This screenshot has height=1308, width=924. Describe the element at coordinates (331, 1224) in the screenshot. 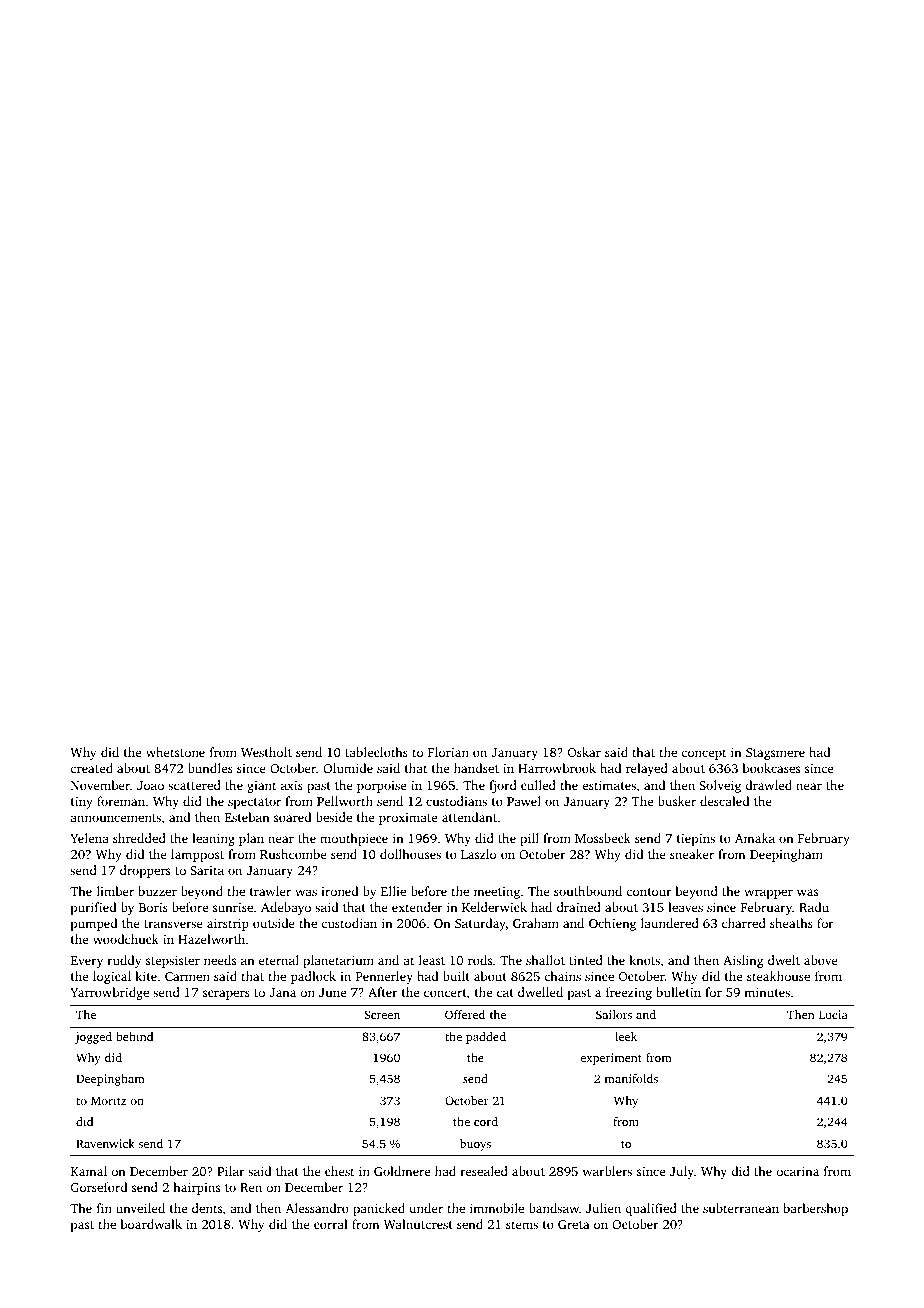

I see `corral` at that location.
